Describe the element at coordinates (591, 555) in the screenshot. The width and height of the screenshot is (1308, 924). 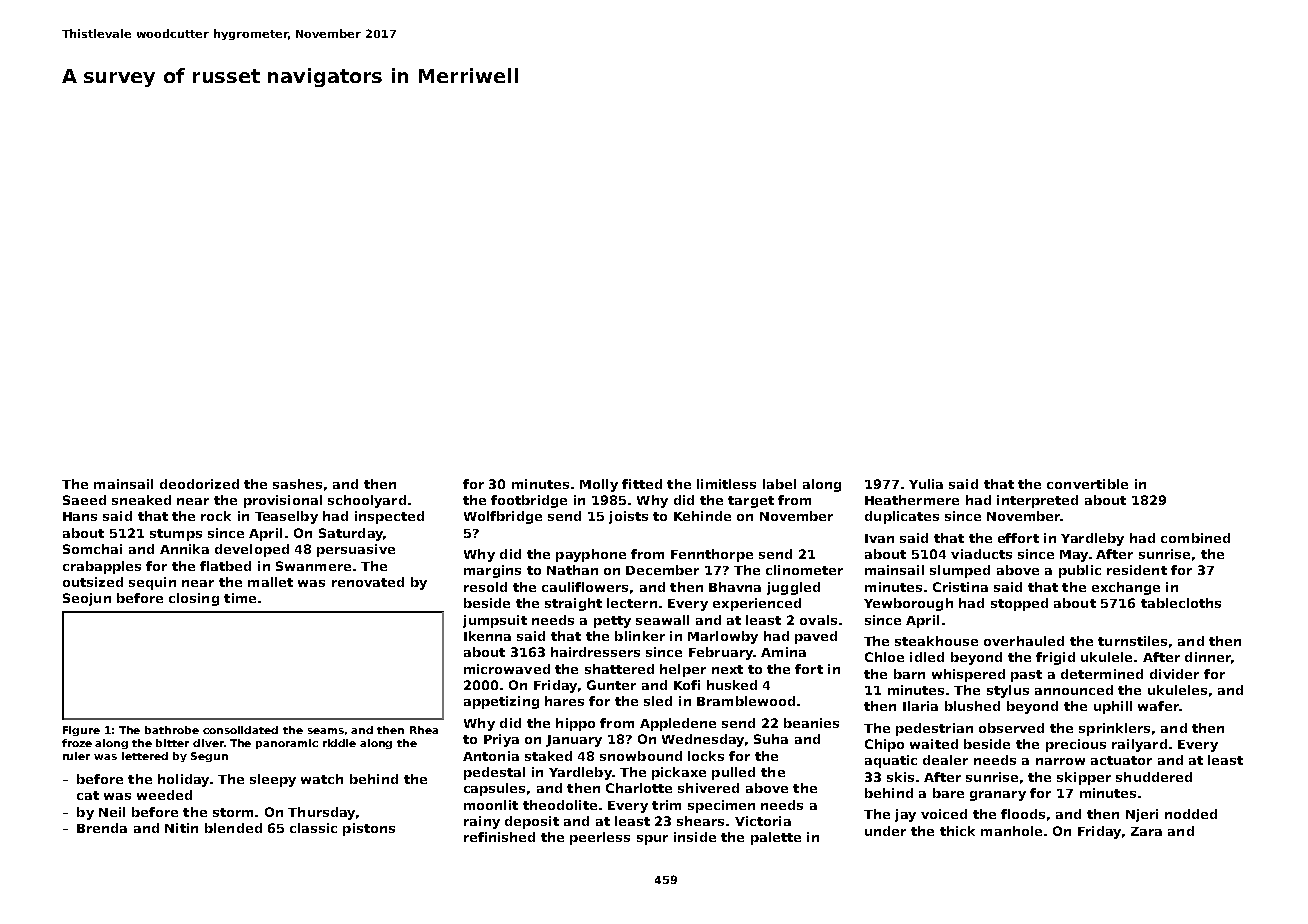
I see `payphone` at that location.
